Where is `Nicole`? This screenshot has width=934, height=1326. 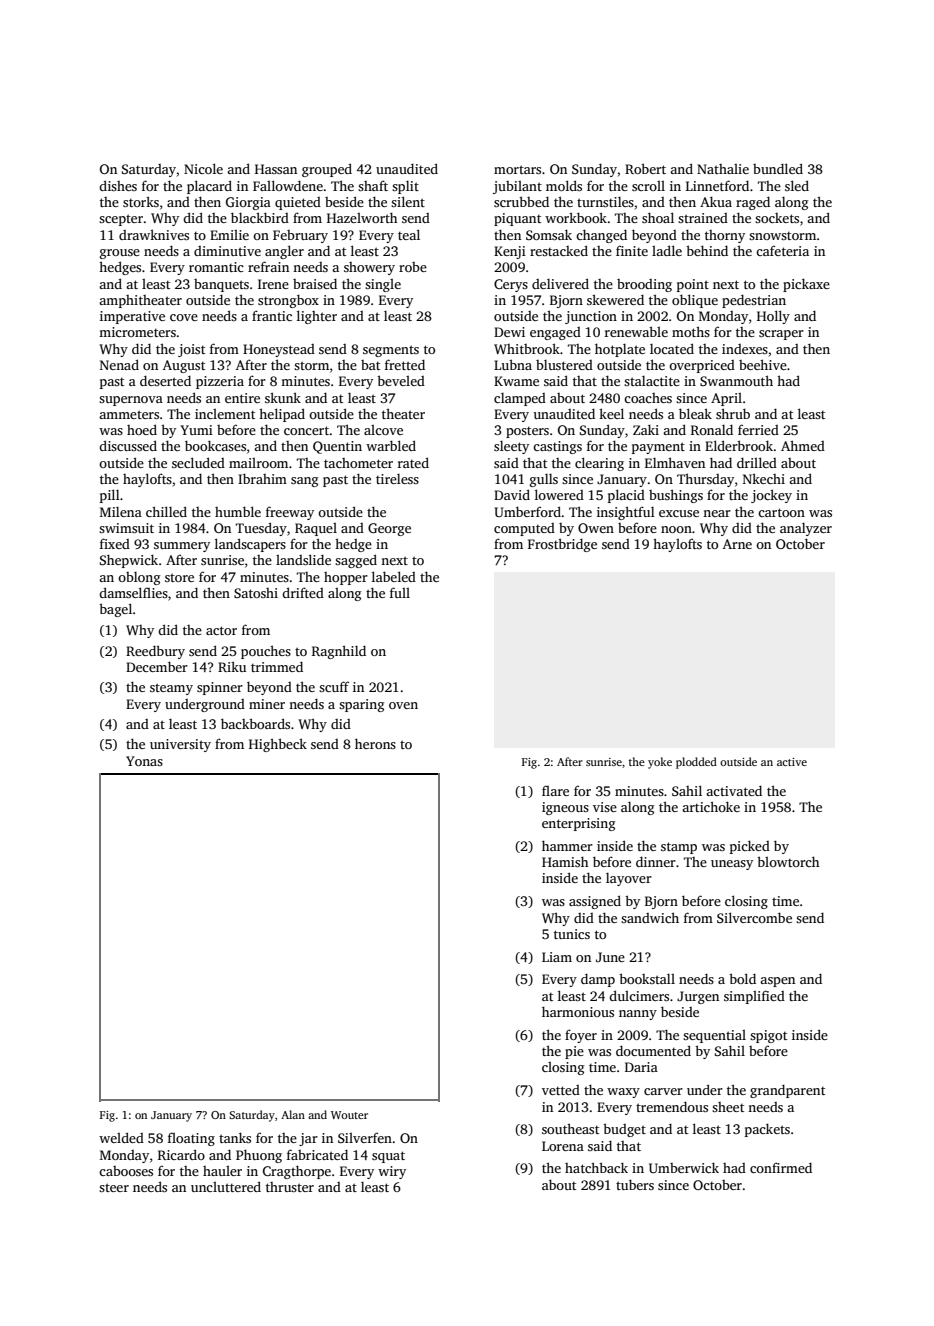 Nicole is located at coordinates (203, 168).
